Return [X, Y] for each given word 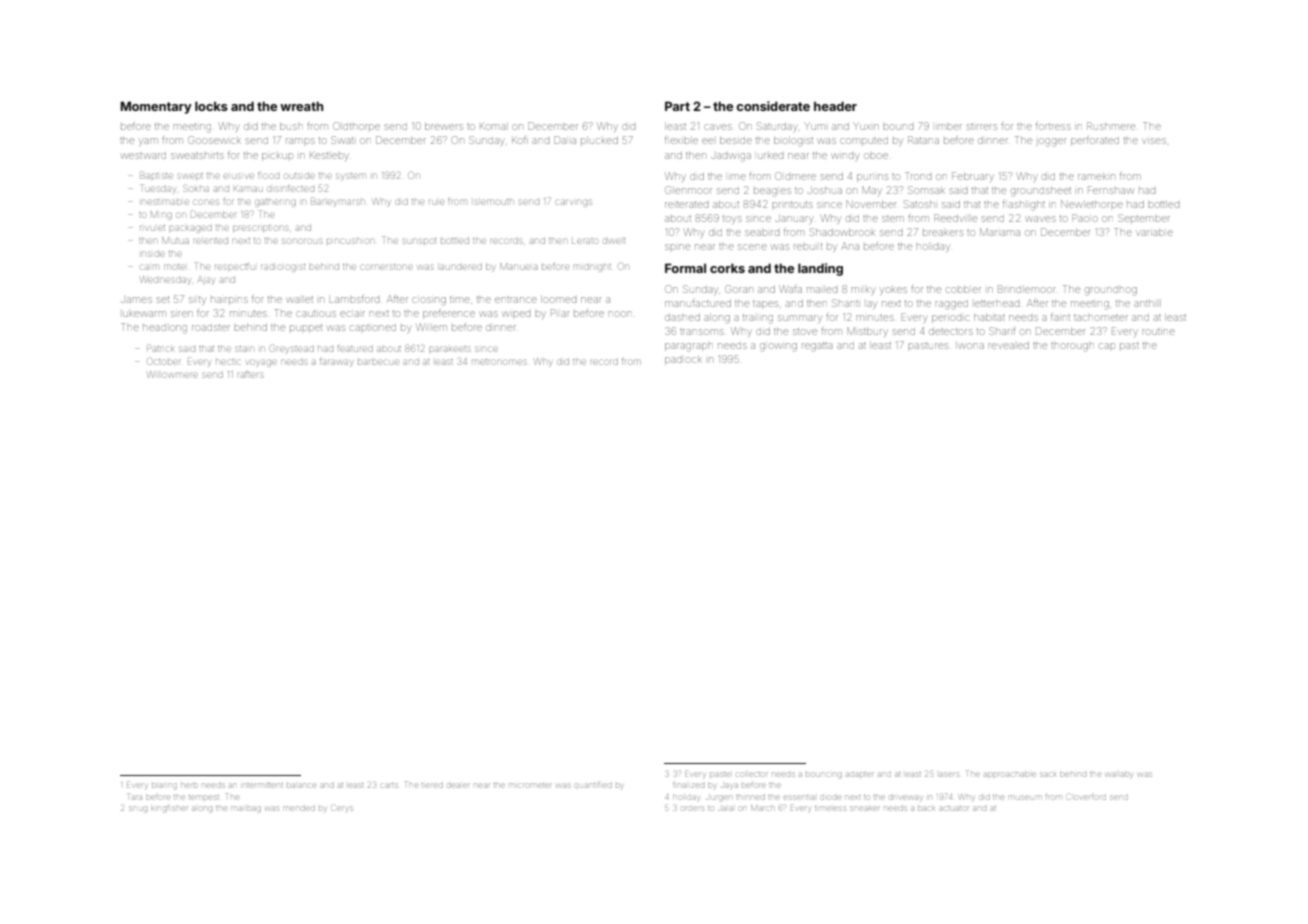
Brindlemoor [1026, 289]
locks [211, 106]
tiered [432, 785]
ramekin [1096, 176]
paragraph [688, 347]
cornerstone [386, 267]
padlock [683, 360]
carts [390, 785]
